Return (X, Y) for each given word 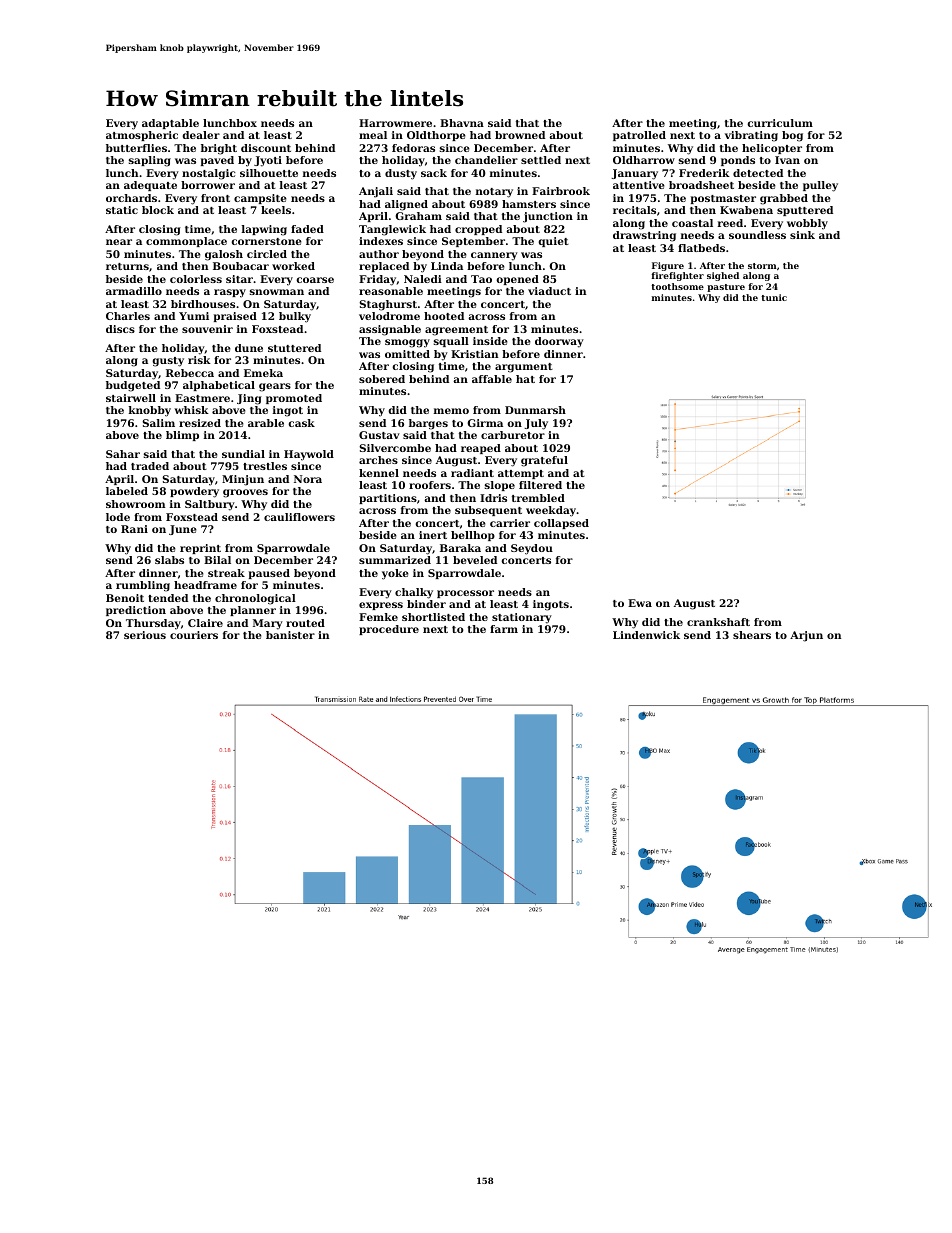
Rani (134, 529)
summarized (395, 560)
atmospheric (142, 136)
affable (492, 379)
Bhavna (462, 123)
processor (465, 594)
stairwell (131, 398)
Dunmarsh (535, 410)
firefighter (678, 276)
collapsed (561, 524)
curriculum (780, 123)
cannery (494, 256)
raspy (230, 293)
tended (168, 598)
